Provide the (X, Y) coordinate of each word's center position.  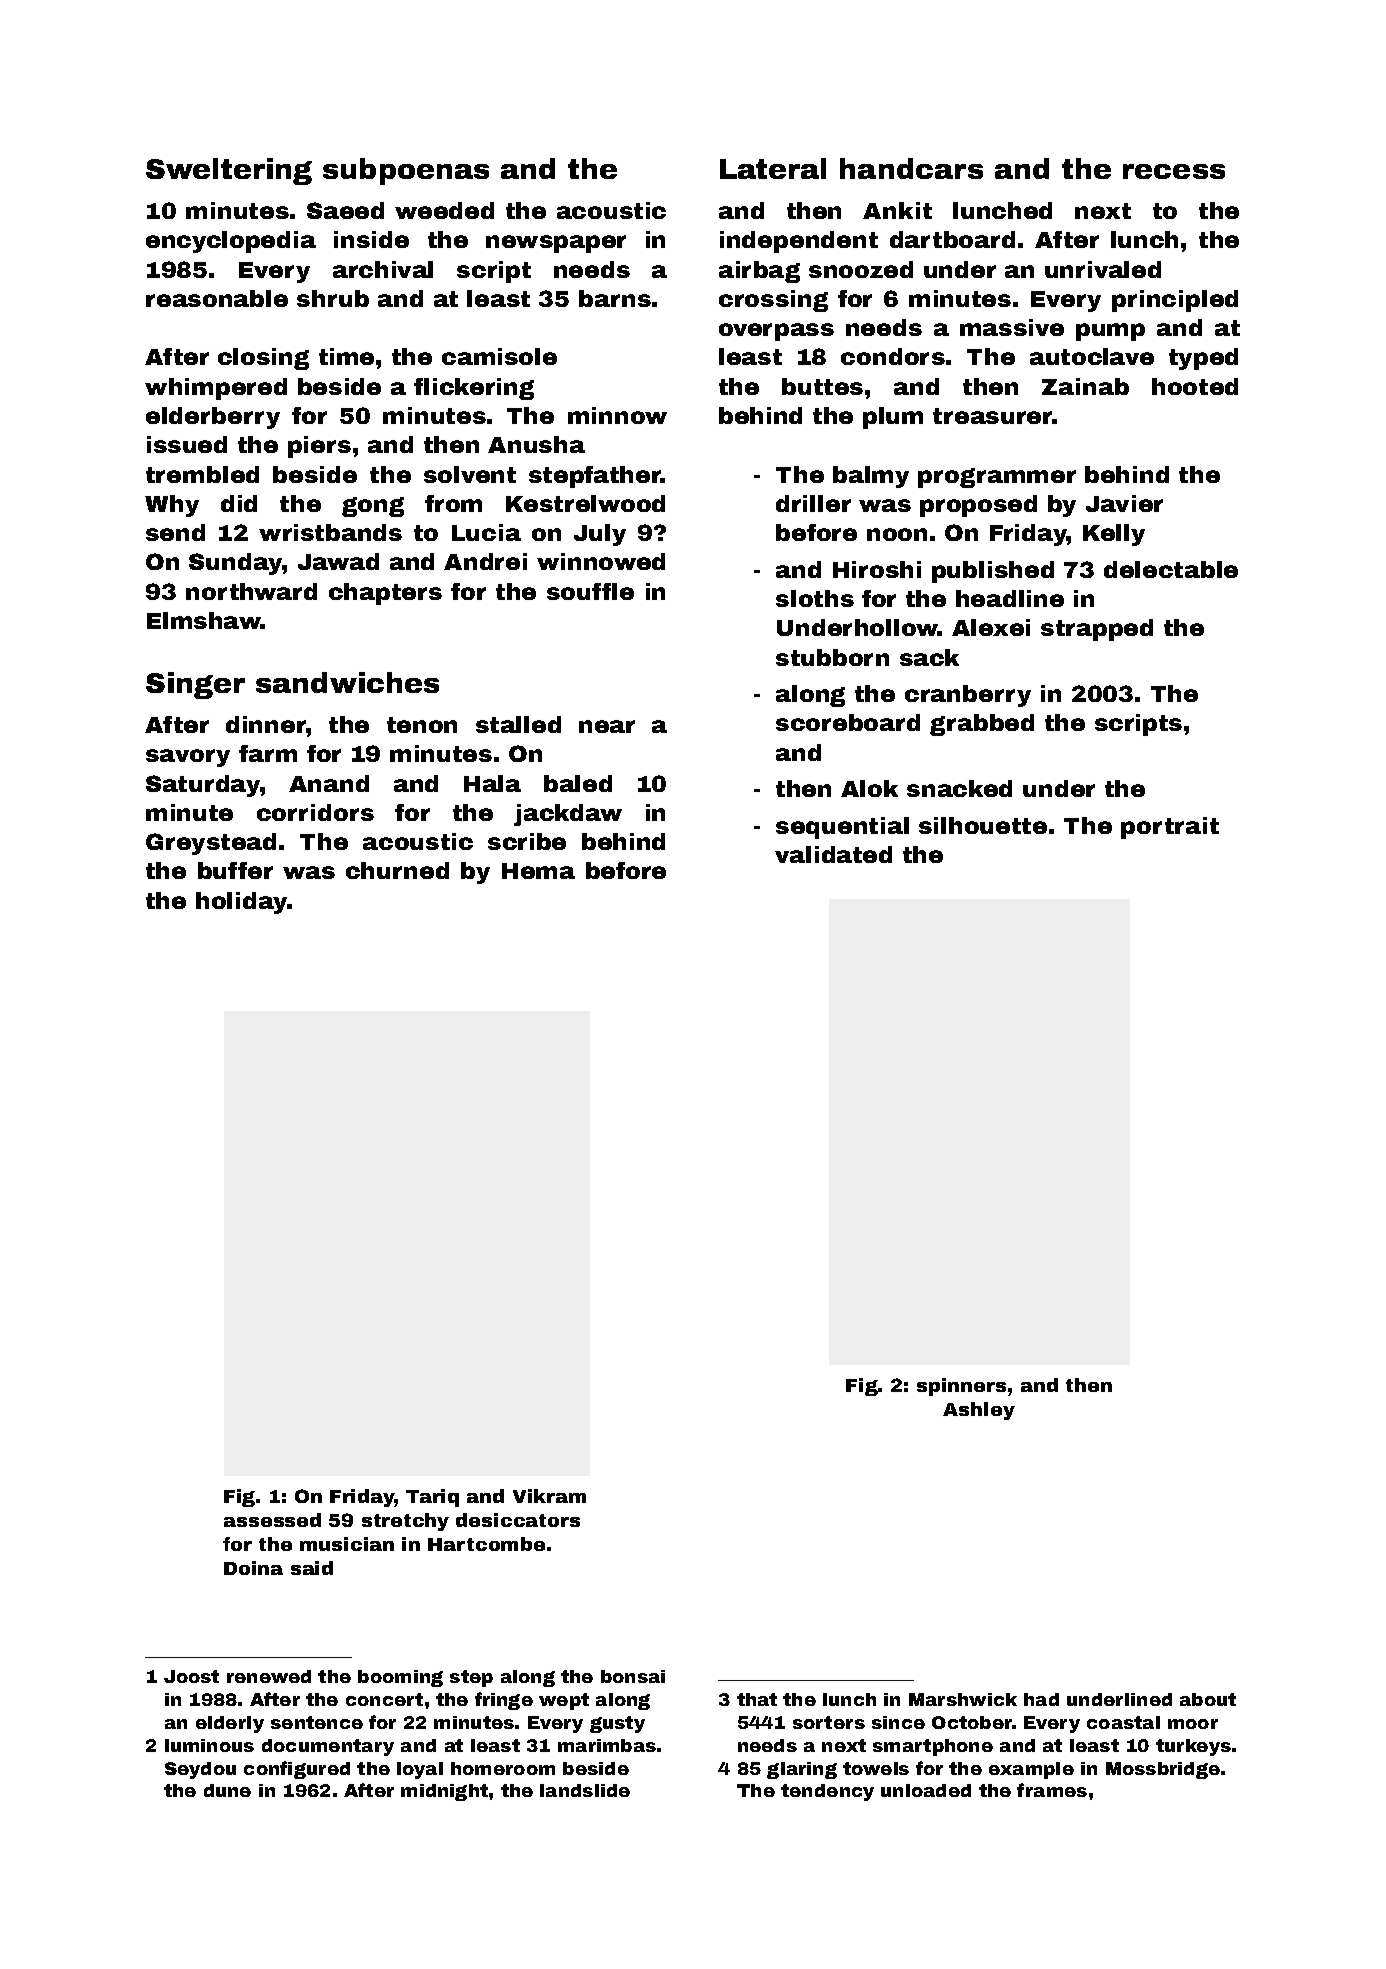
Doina (253, 1568)
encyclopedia (231, 242)
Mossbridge (1163, 1770)
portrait (1170, 828)
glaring (802, 1770)
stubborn (832, 657)
